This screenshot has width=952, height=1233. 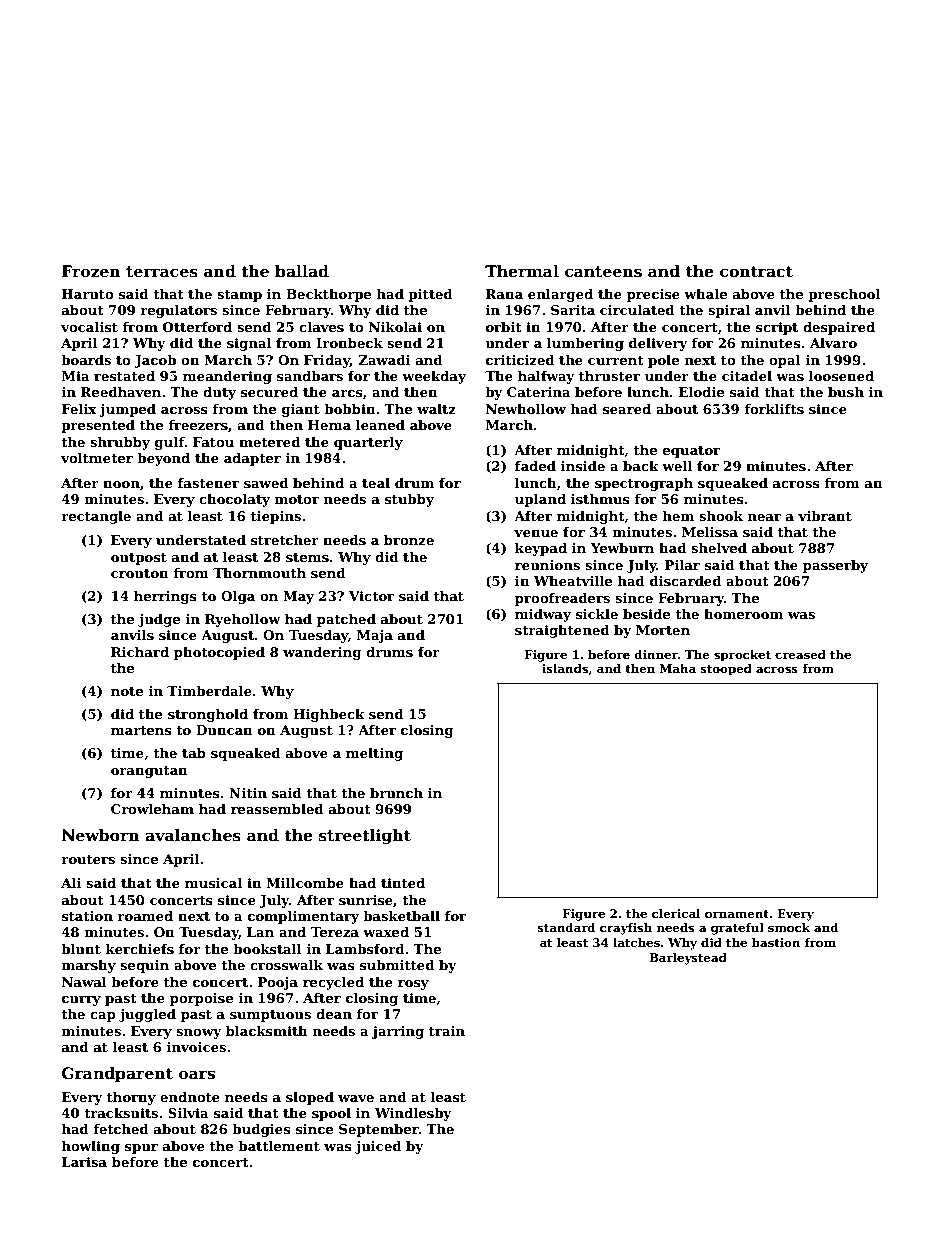 I want to click on station, so click(x=87, y=916).
